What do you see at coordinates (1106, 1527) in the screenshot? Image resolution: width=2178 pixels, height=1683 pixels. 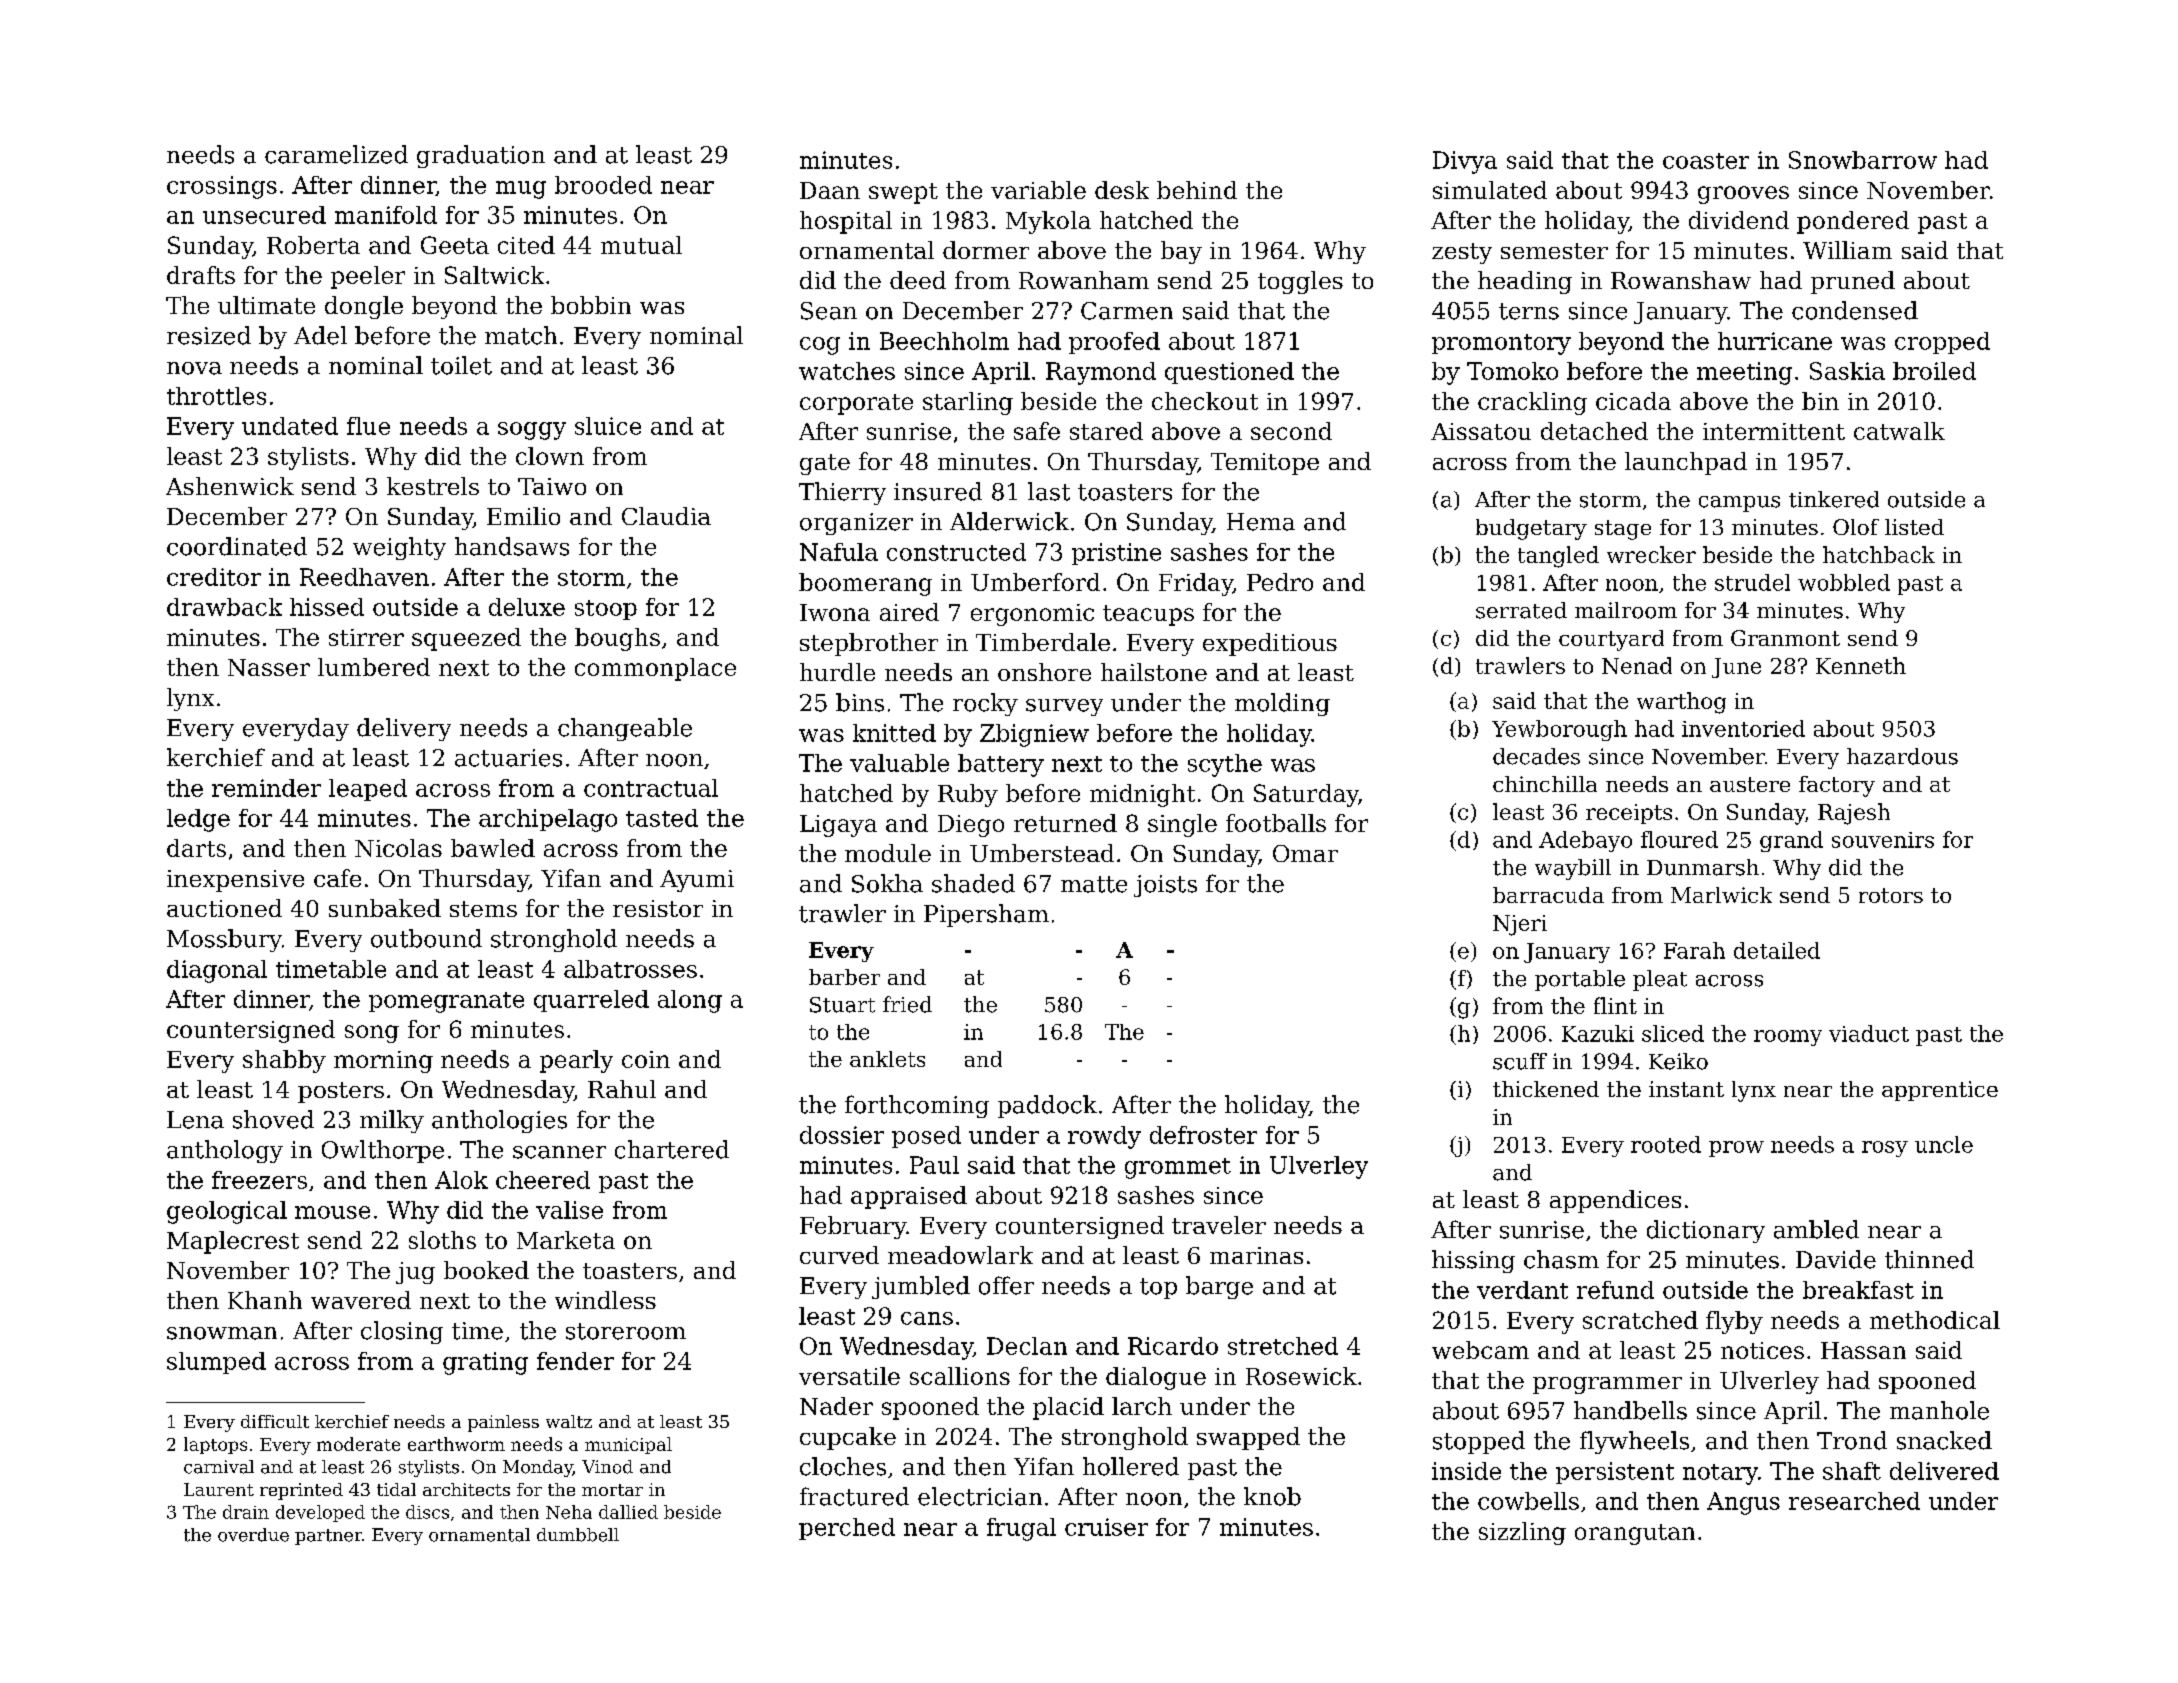 I see `cruiser` at bounding box center [1106, 1527].
